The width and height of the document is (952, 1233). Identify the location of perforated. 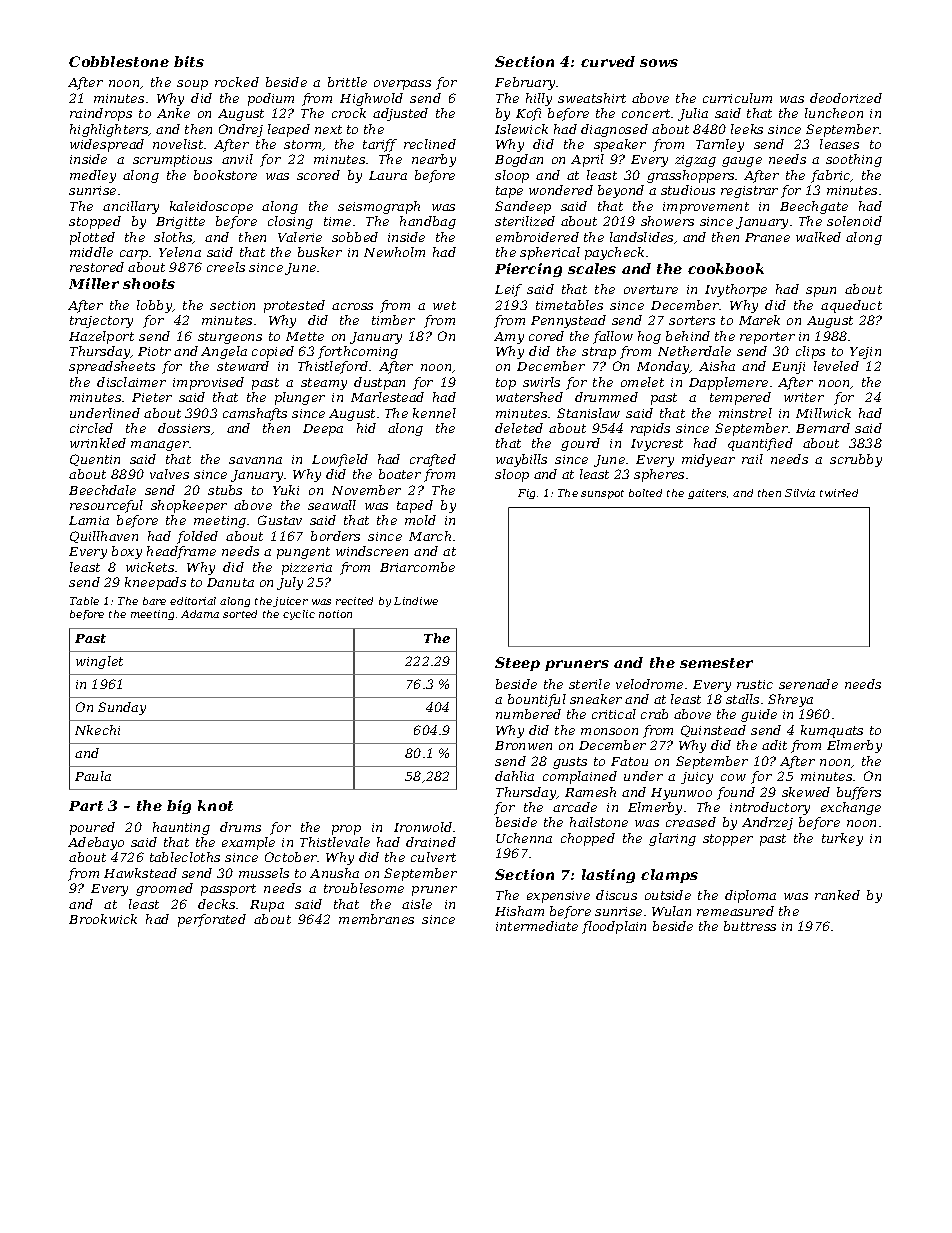
(212, 920).
